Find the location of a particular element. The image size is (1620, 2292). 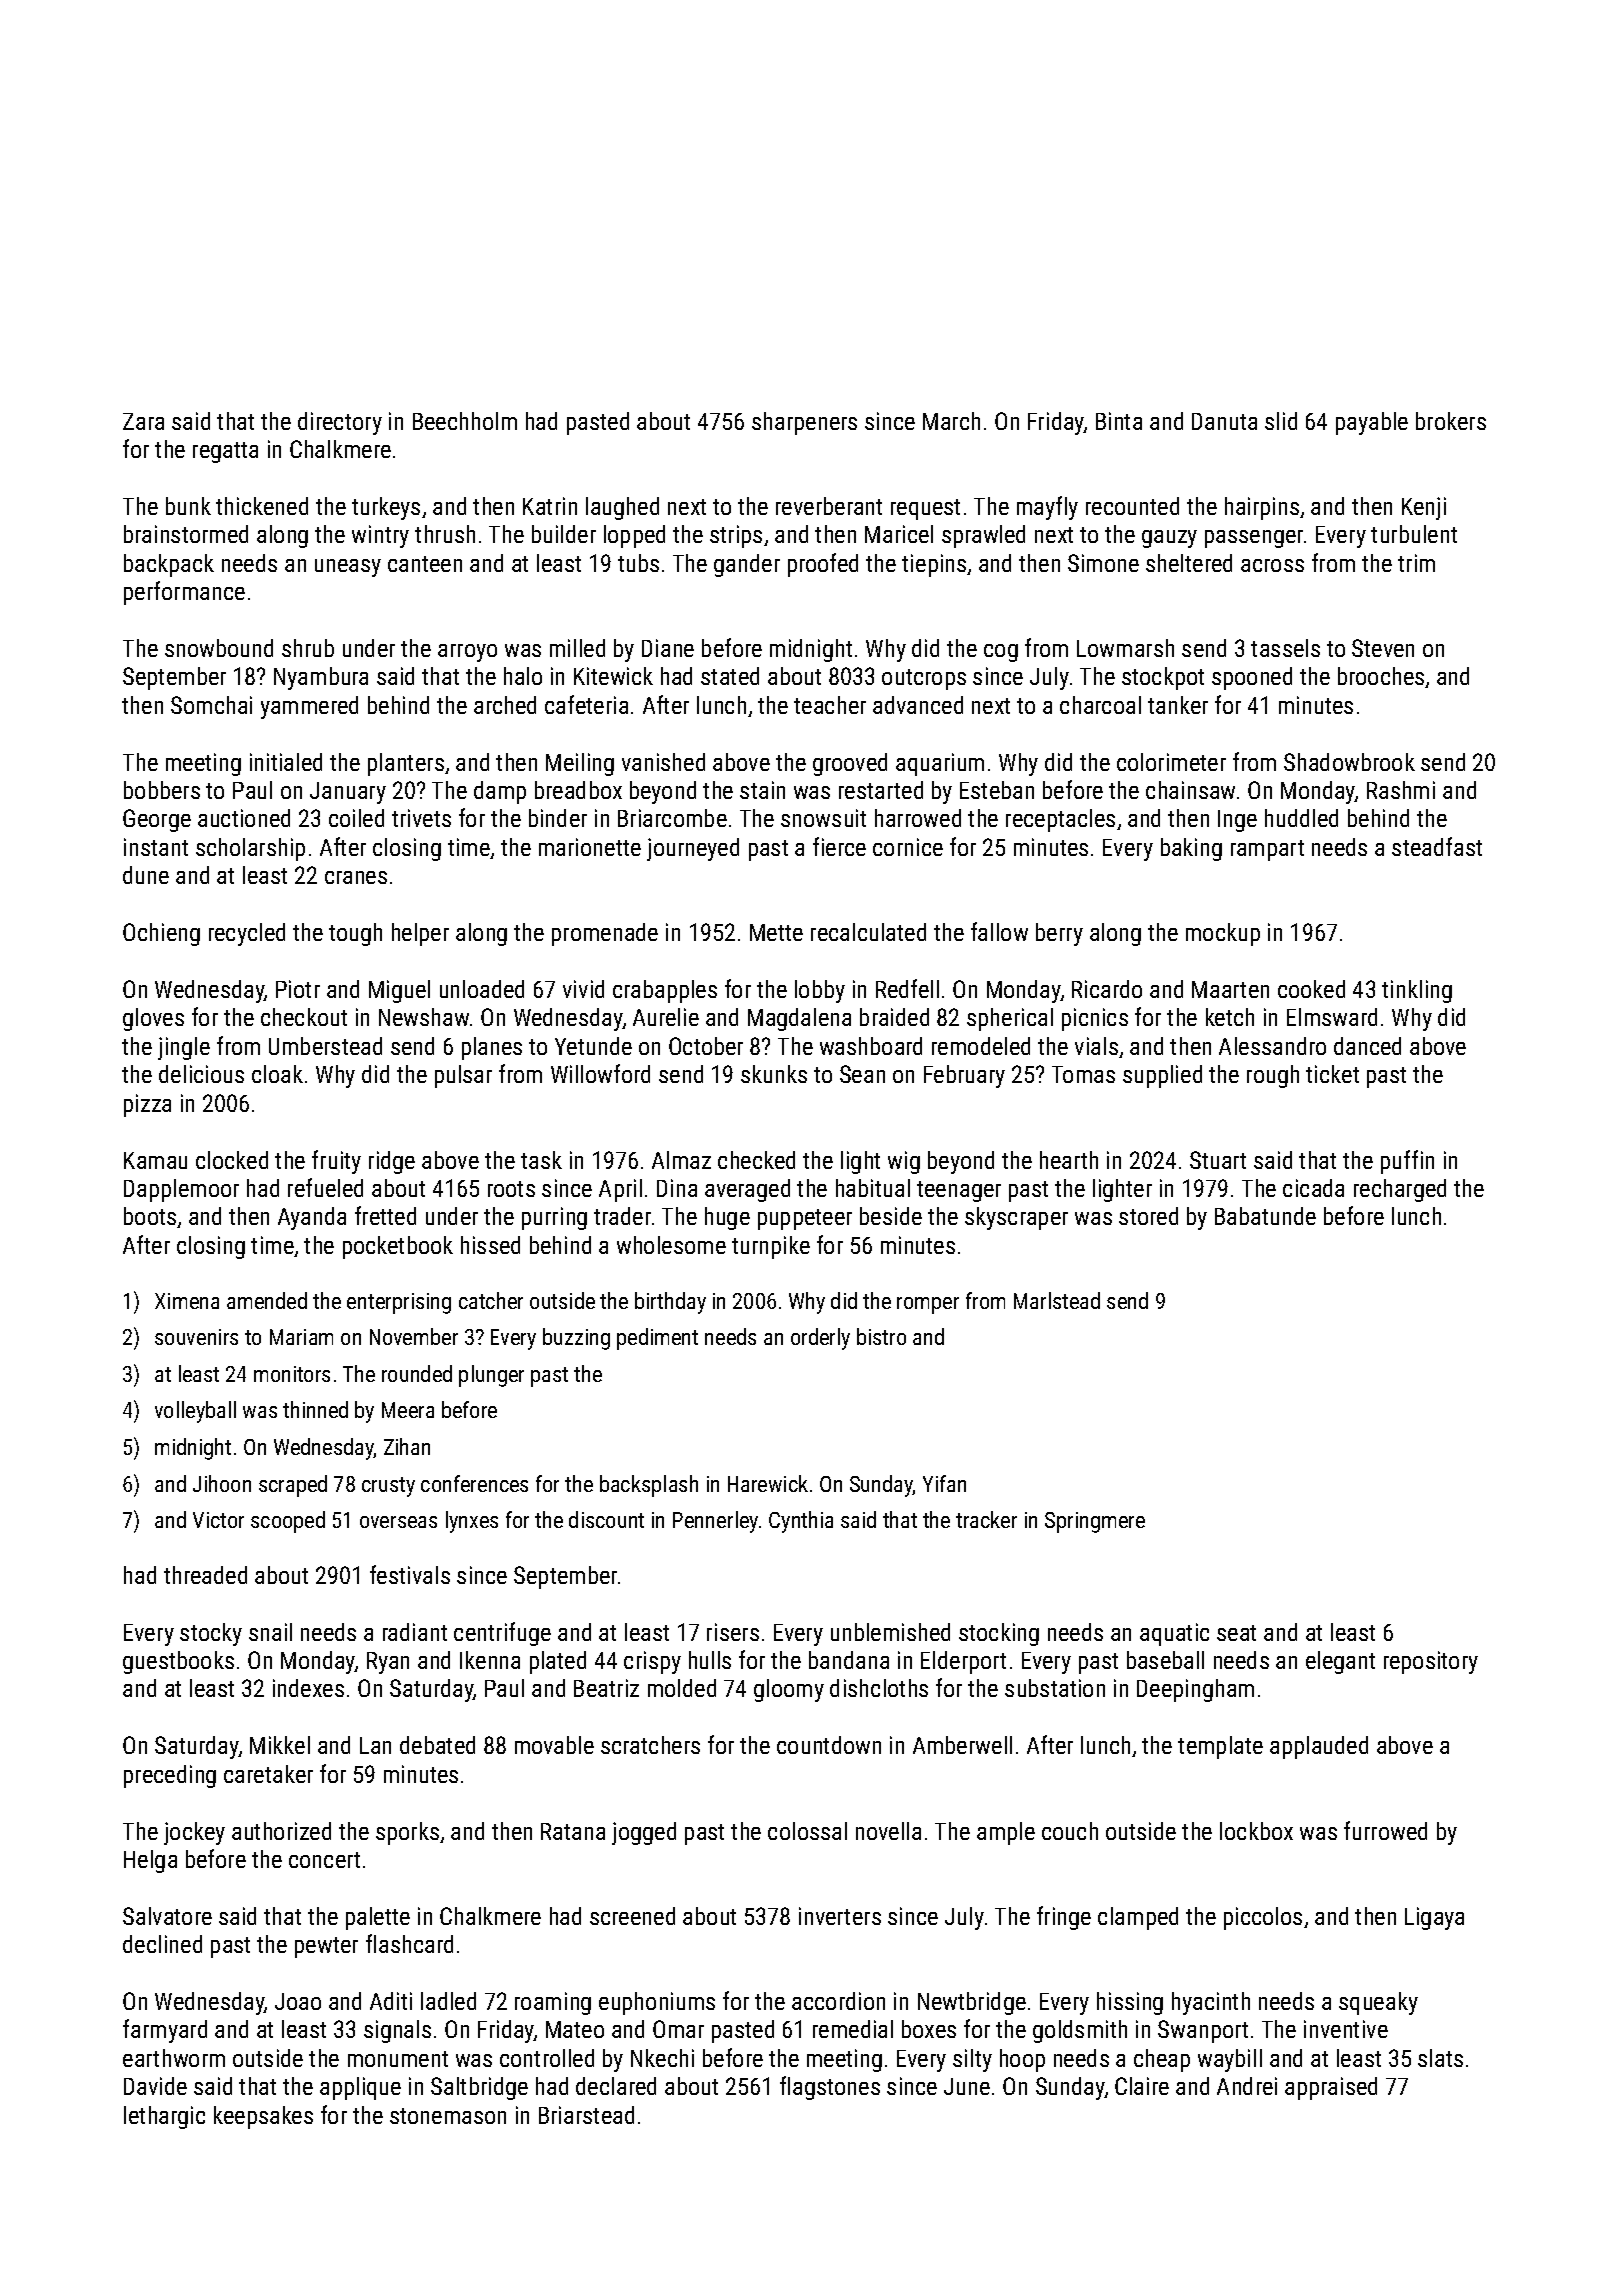

sharpeners is located at coordinates (804, 423).
